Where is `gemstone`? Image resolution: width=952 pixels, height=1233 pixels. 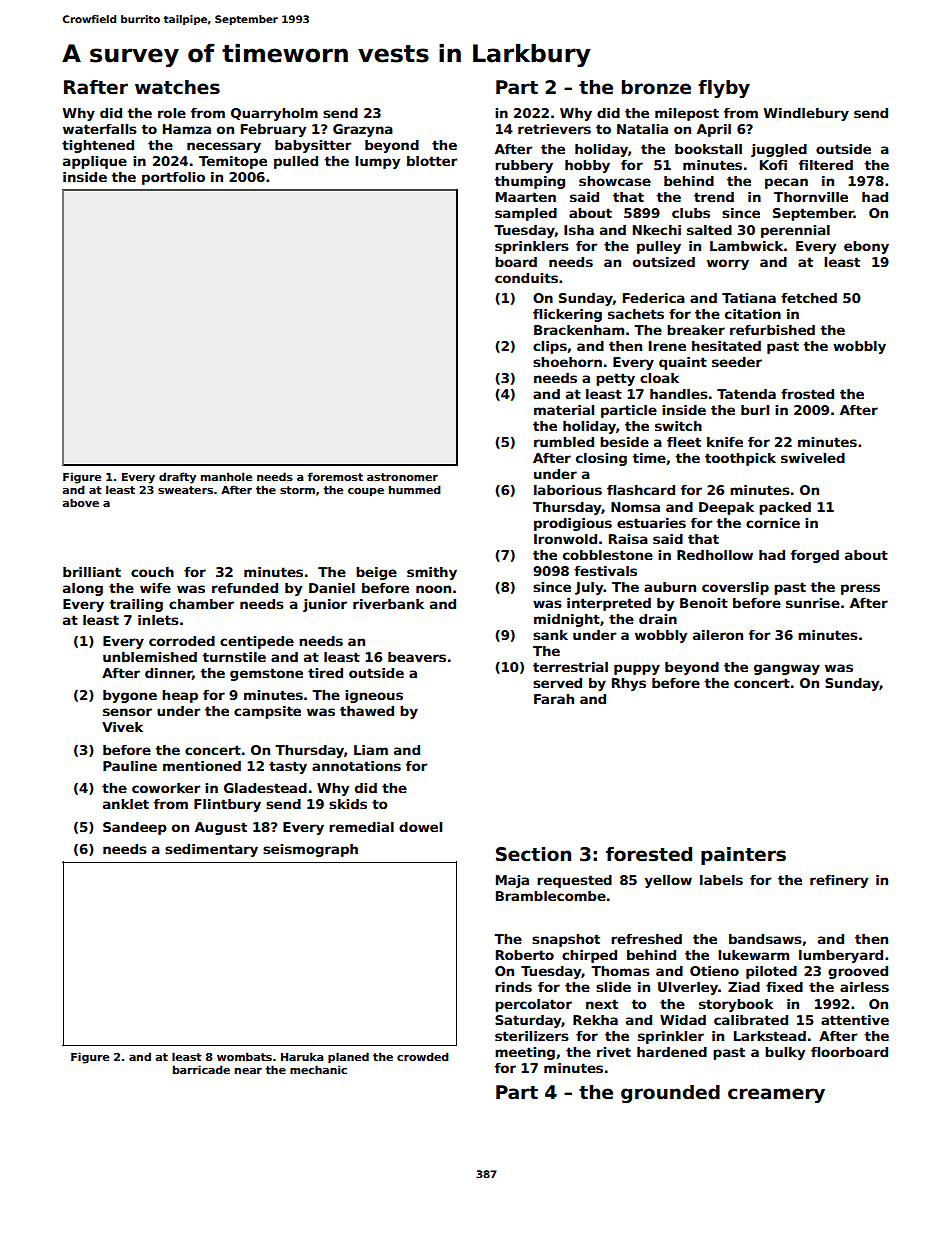
gemstone is located at coordinates (266, 674).
